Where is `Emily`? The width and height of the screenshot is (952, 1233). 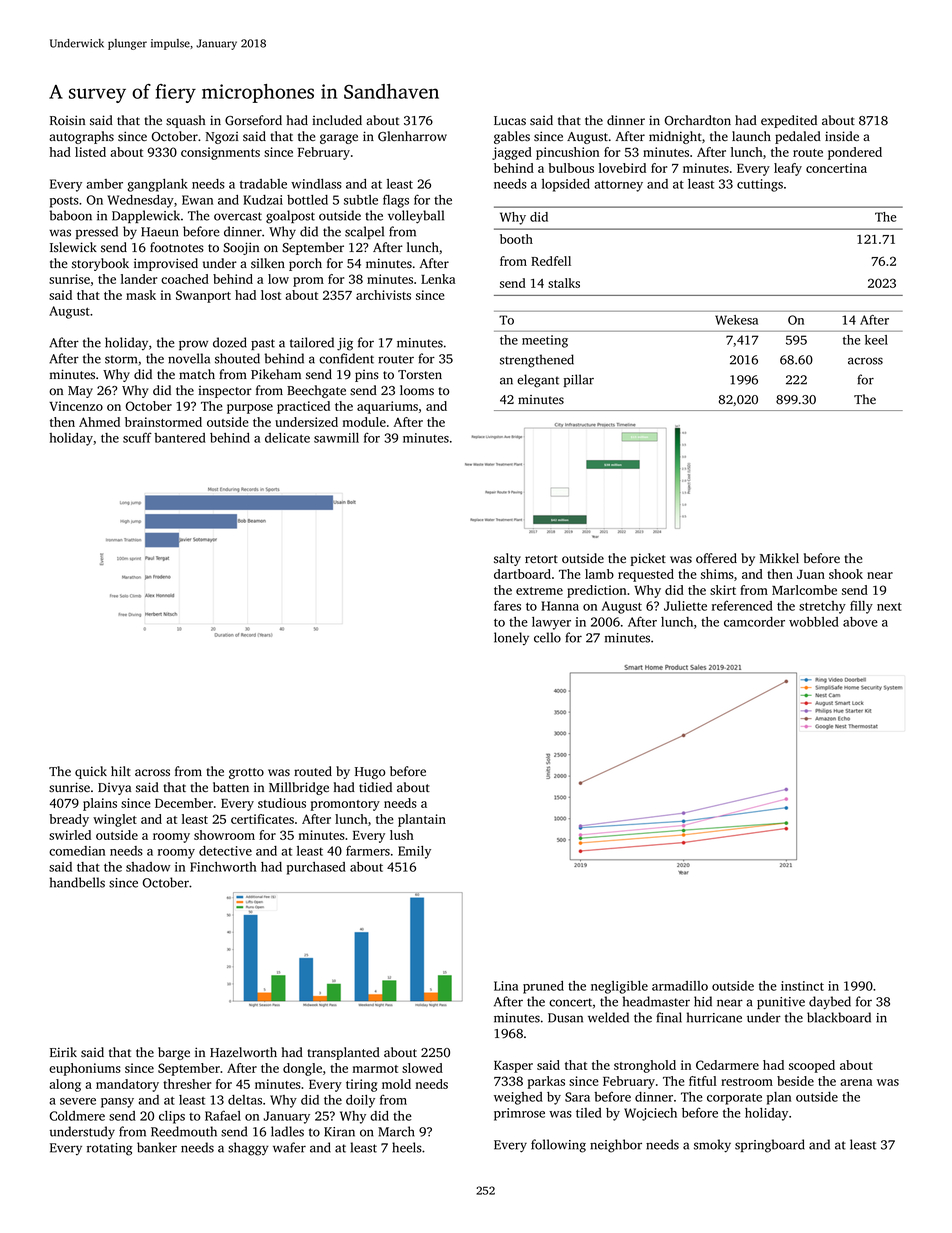 Emily is located at coordinates (414, 852).
